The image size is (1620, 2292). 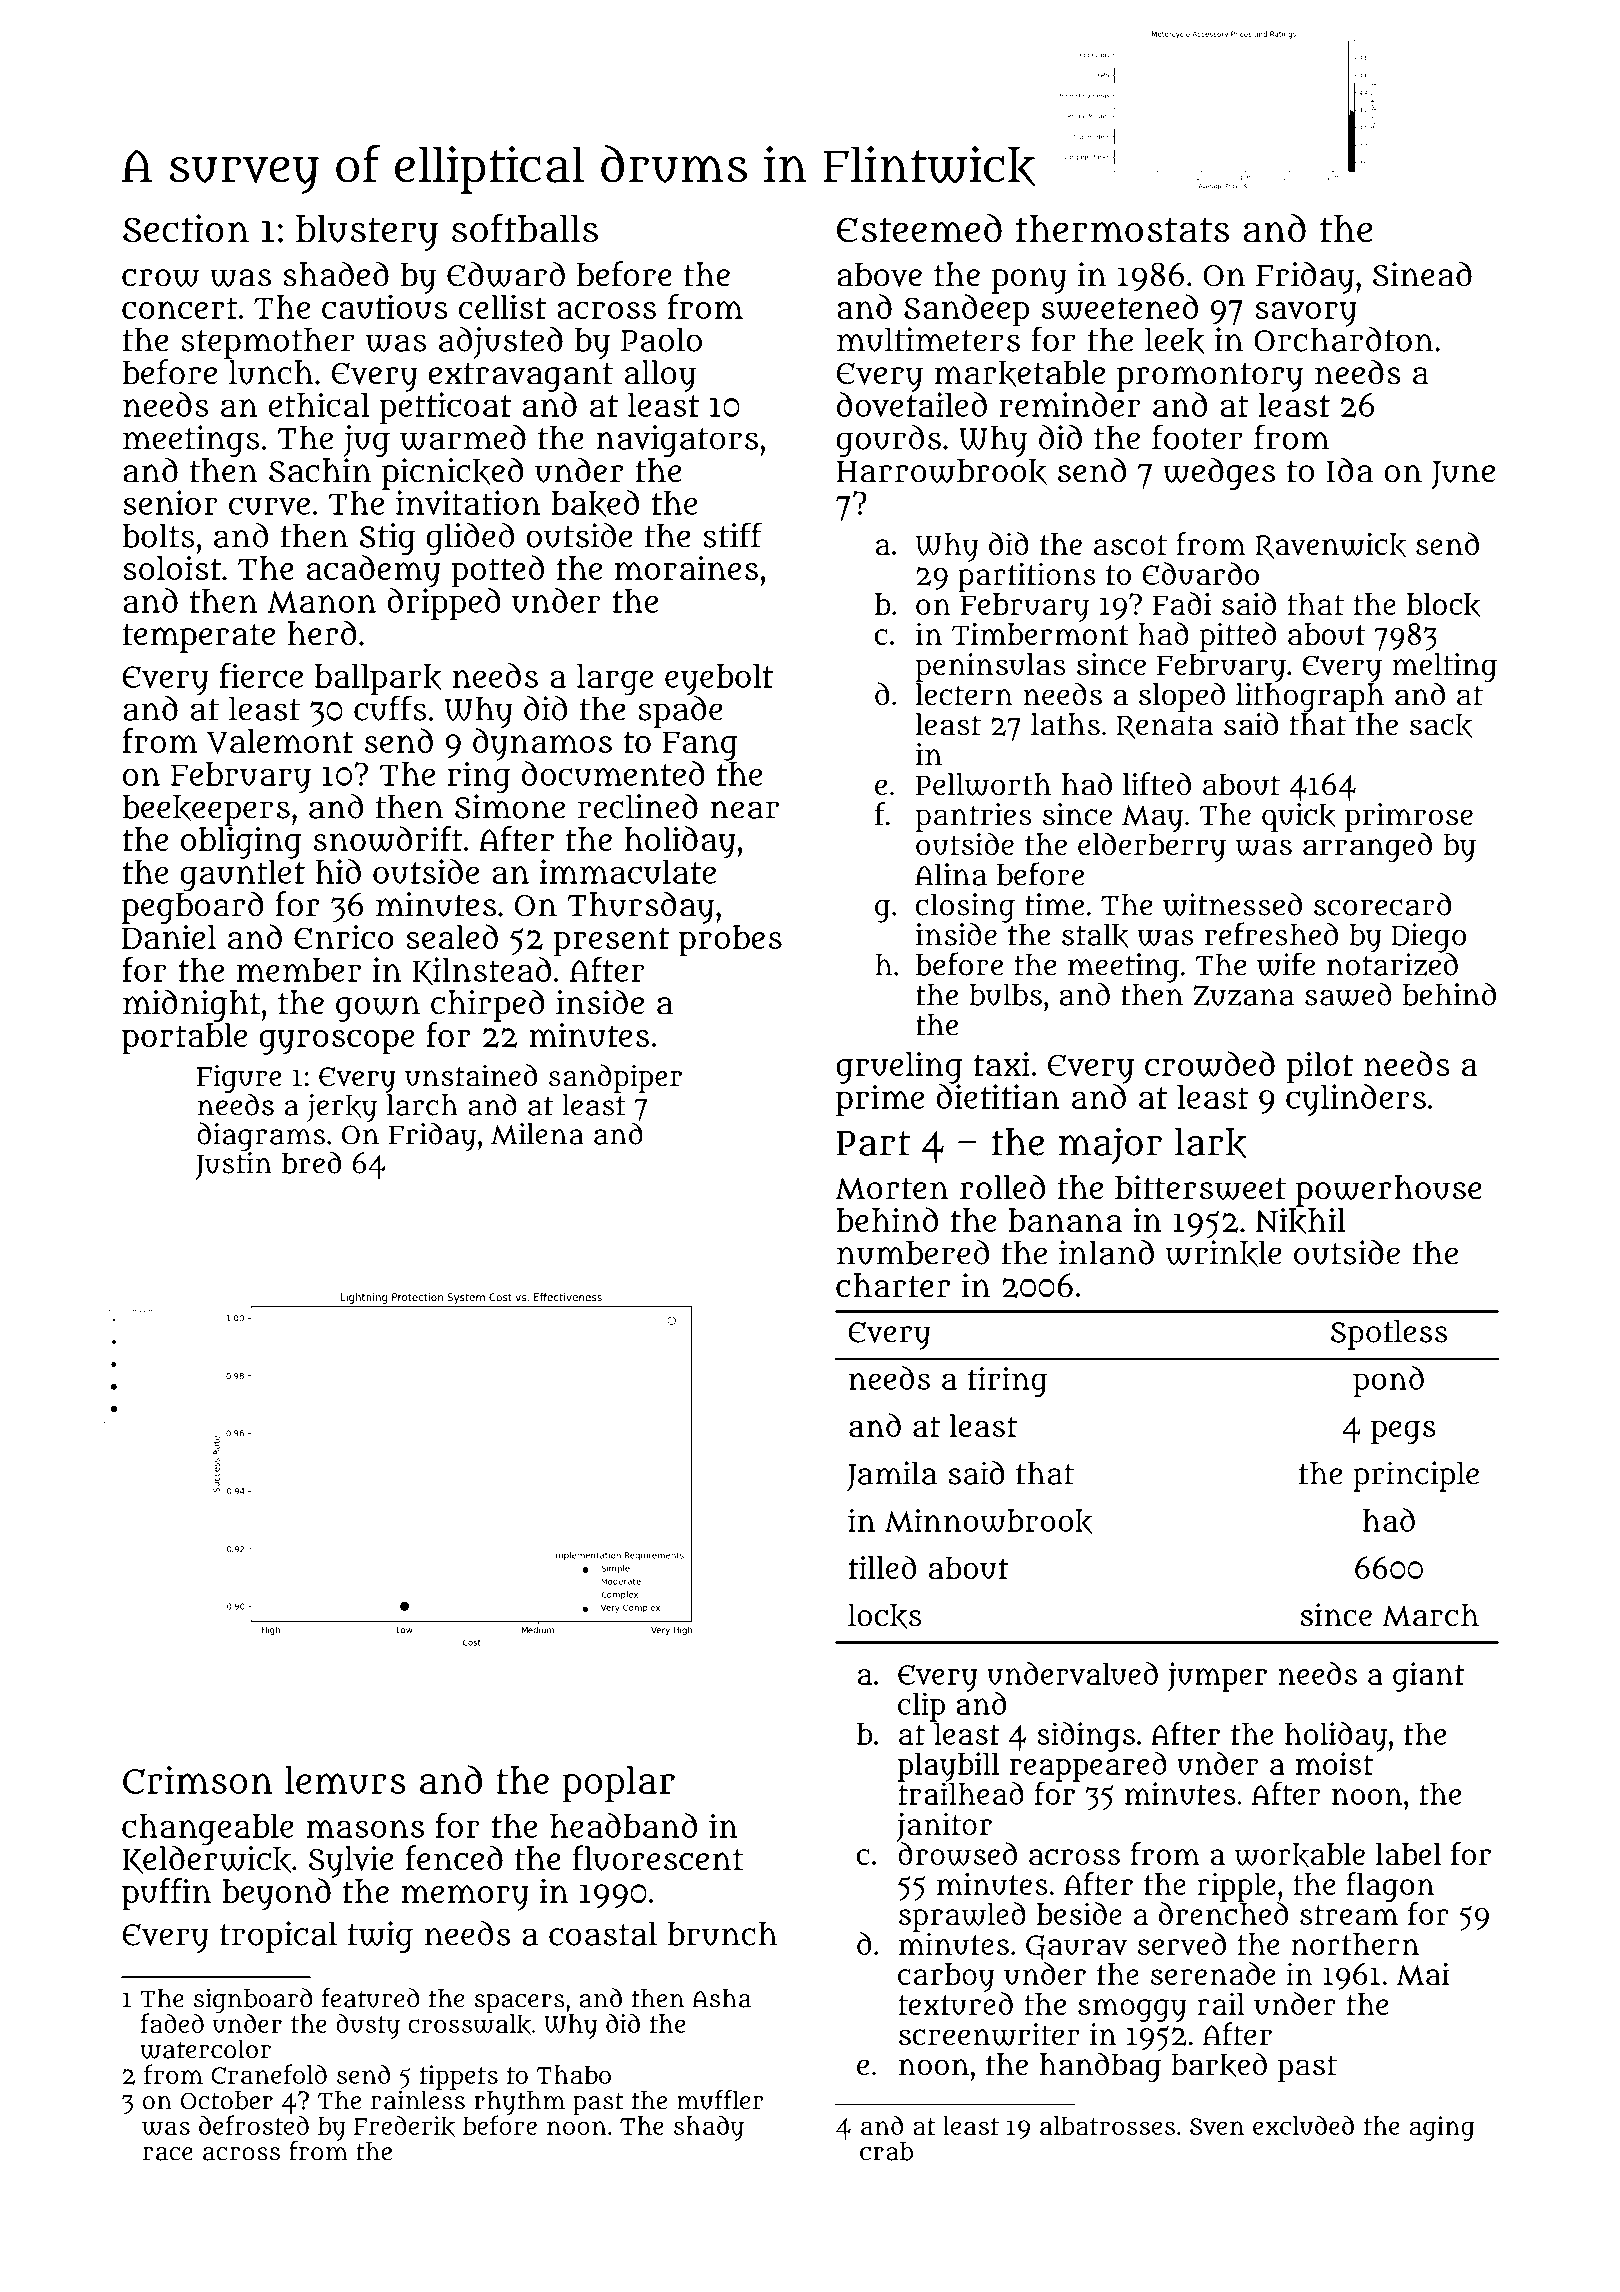 What do you see at coordinates (1442, 2128) in the document?
I see `aging` at bounding box center [1442, 2128].
